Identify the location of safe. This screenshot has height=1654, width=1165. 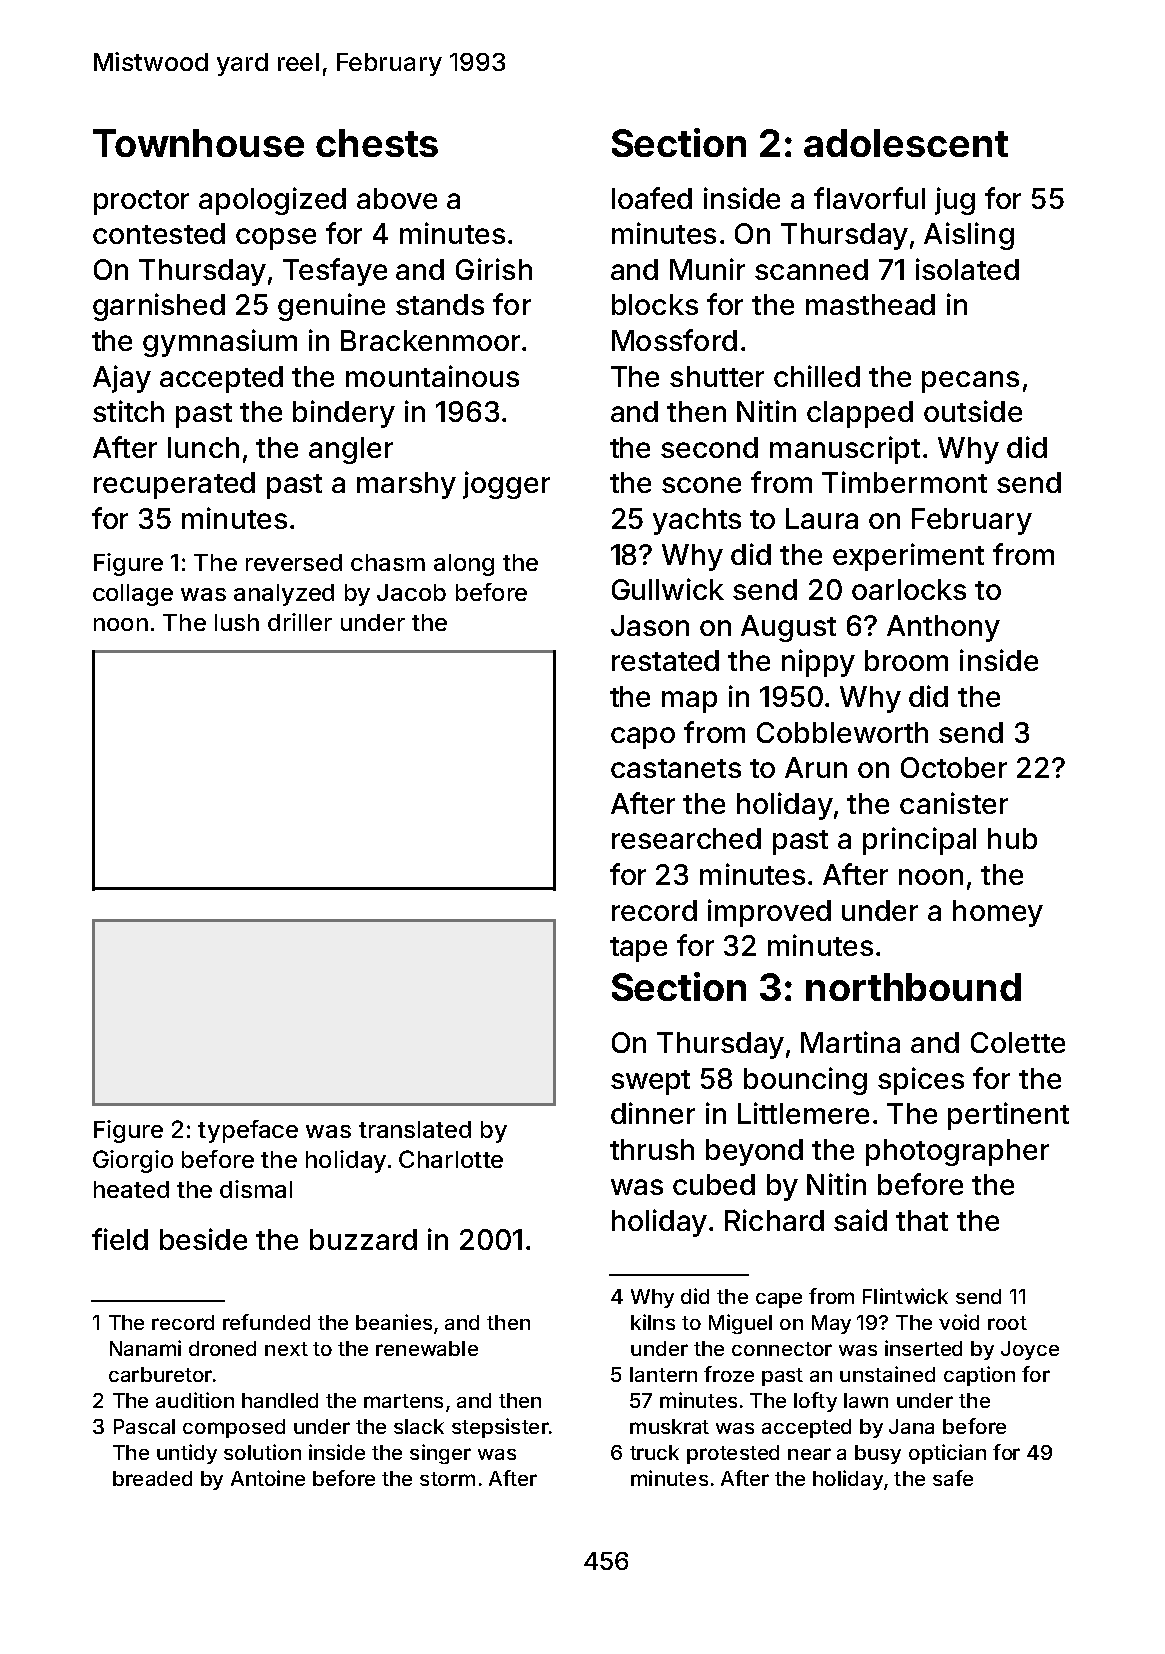
(953, 1478).
